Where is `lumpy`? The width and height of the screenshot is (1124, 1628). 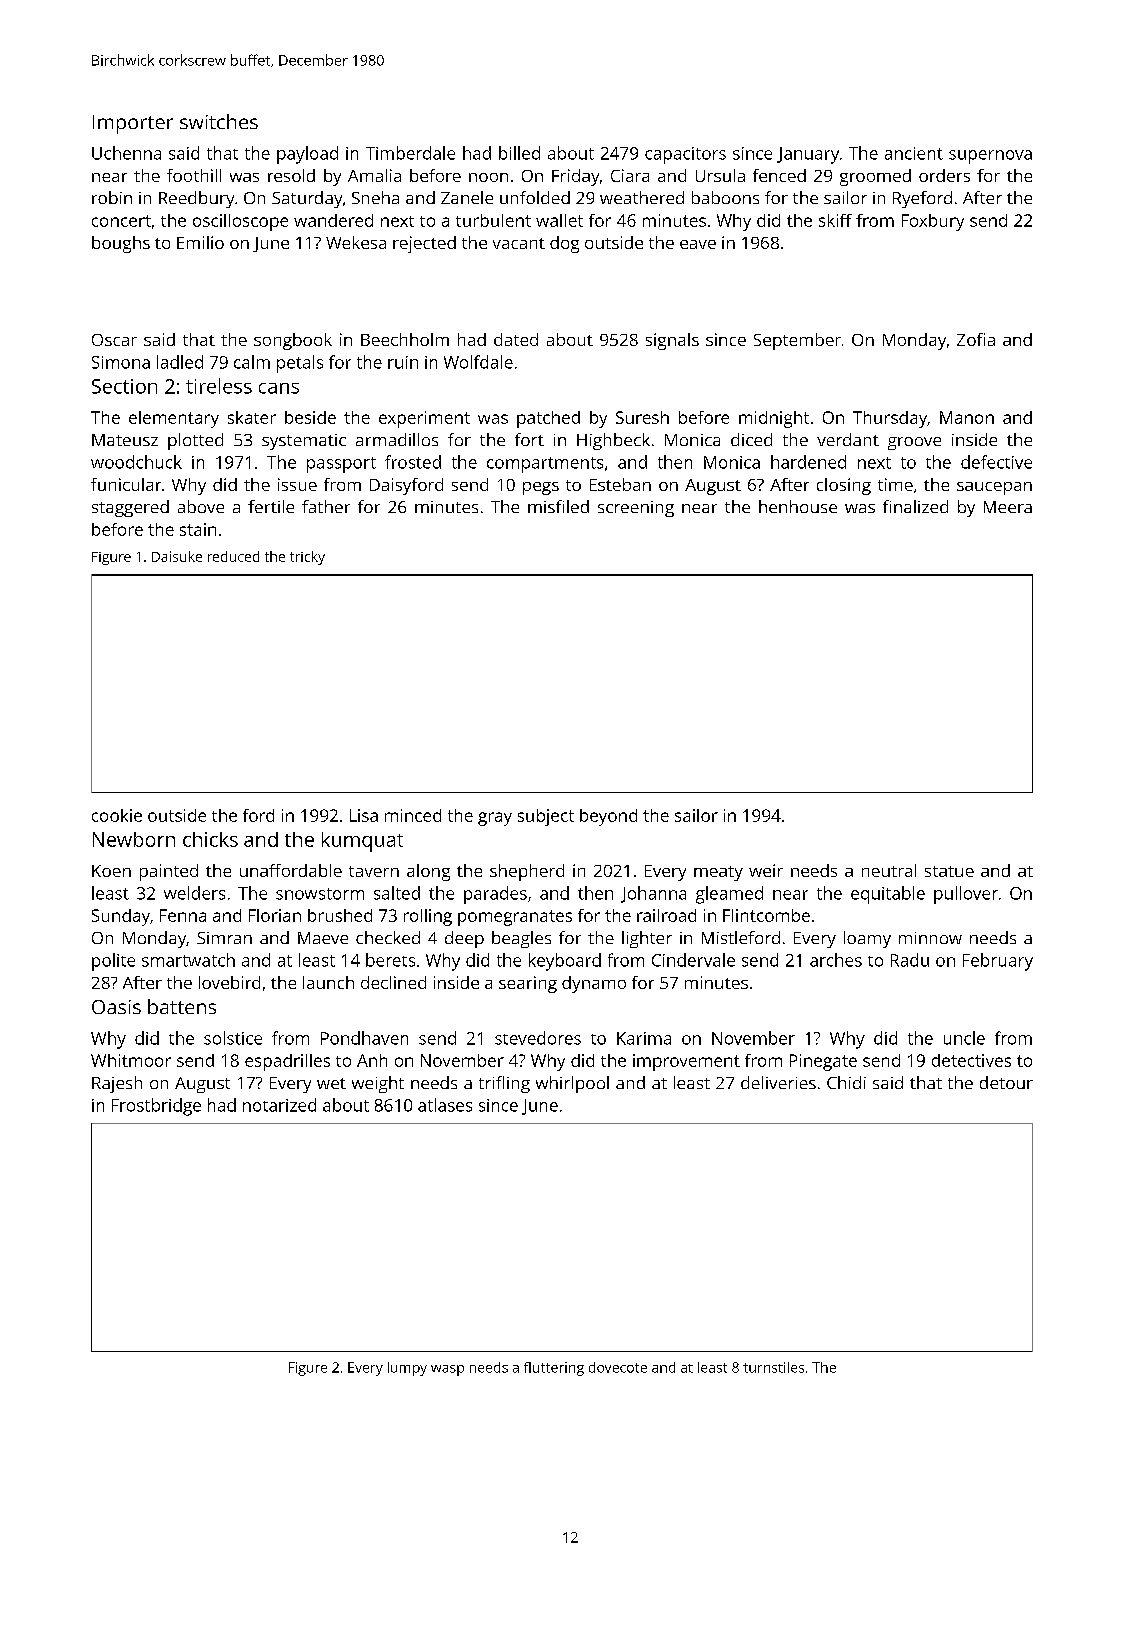 lumpy is located at coordinates (407, 1369).
